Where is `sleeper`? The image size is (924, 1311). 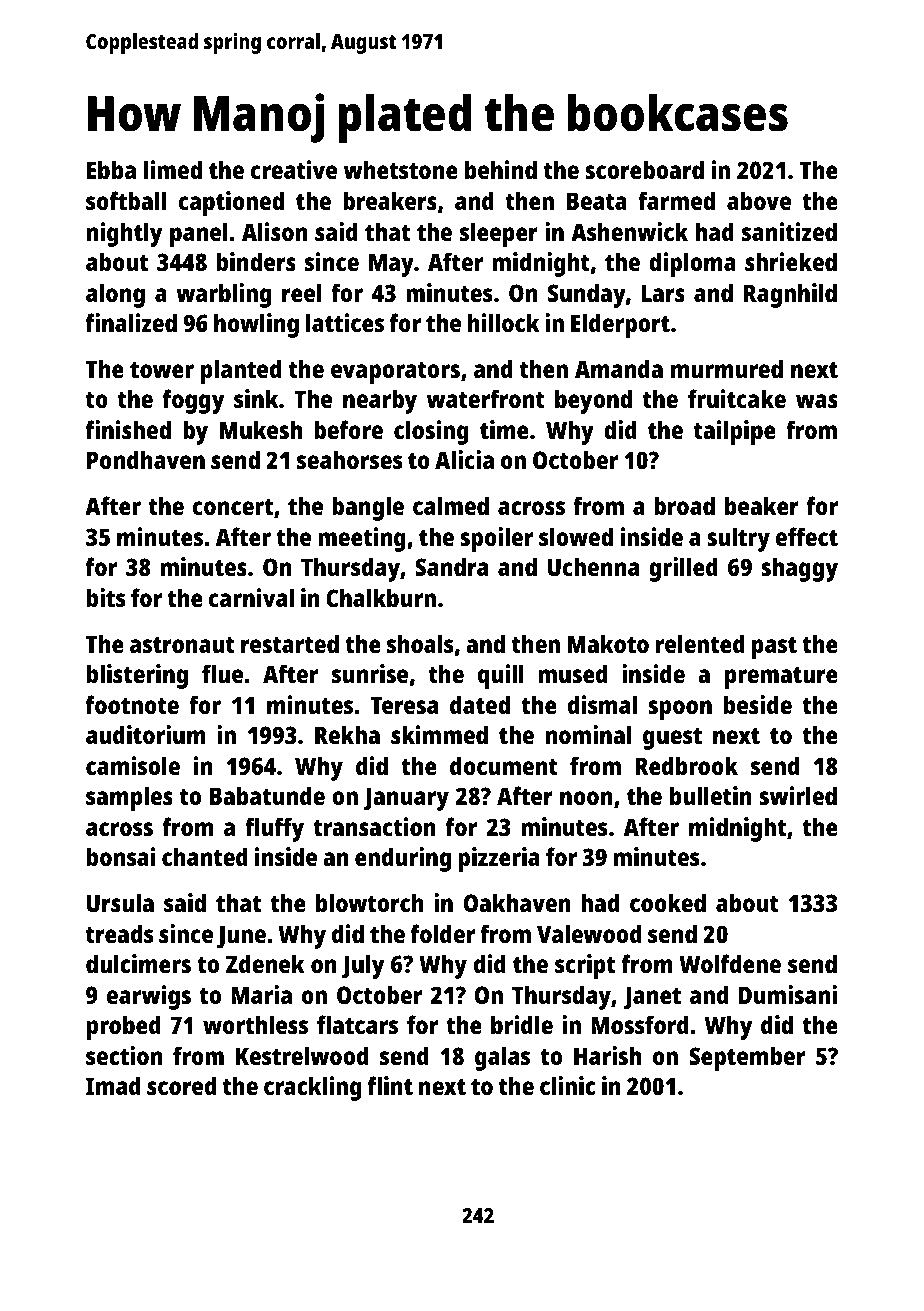 sleeper is located at coordinates (499, 234).
